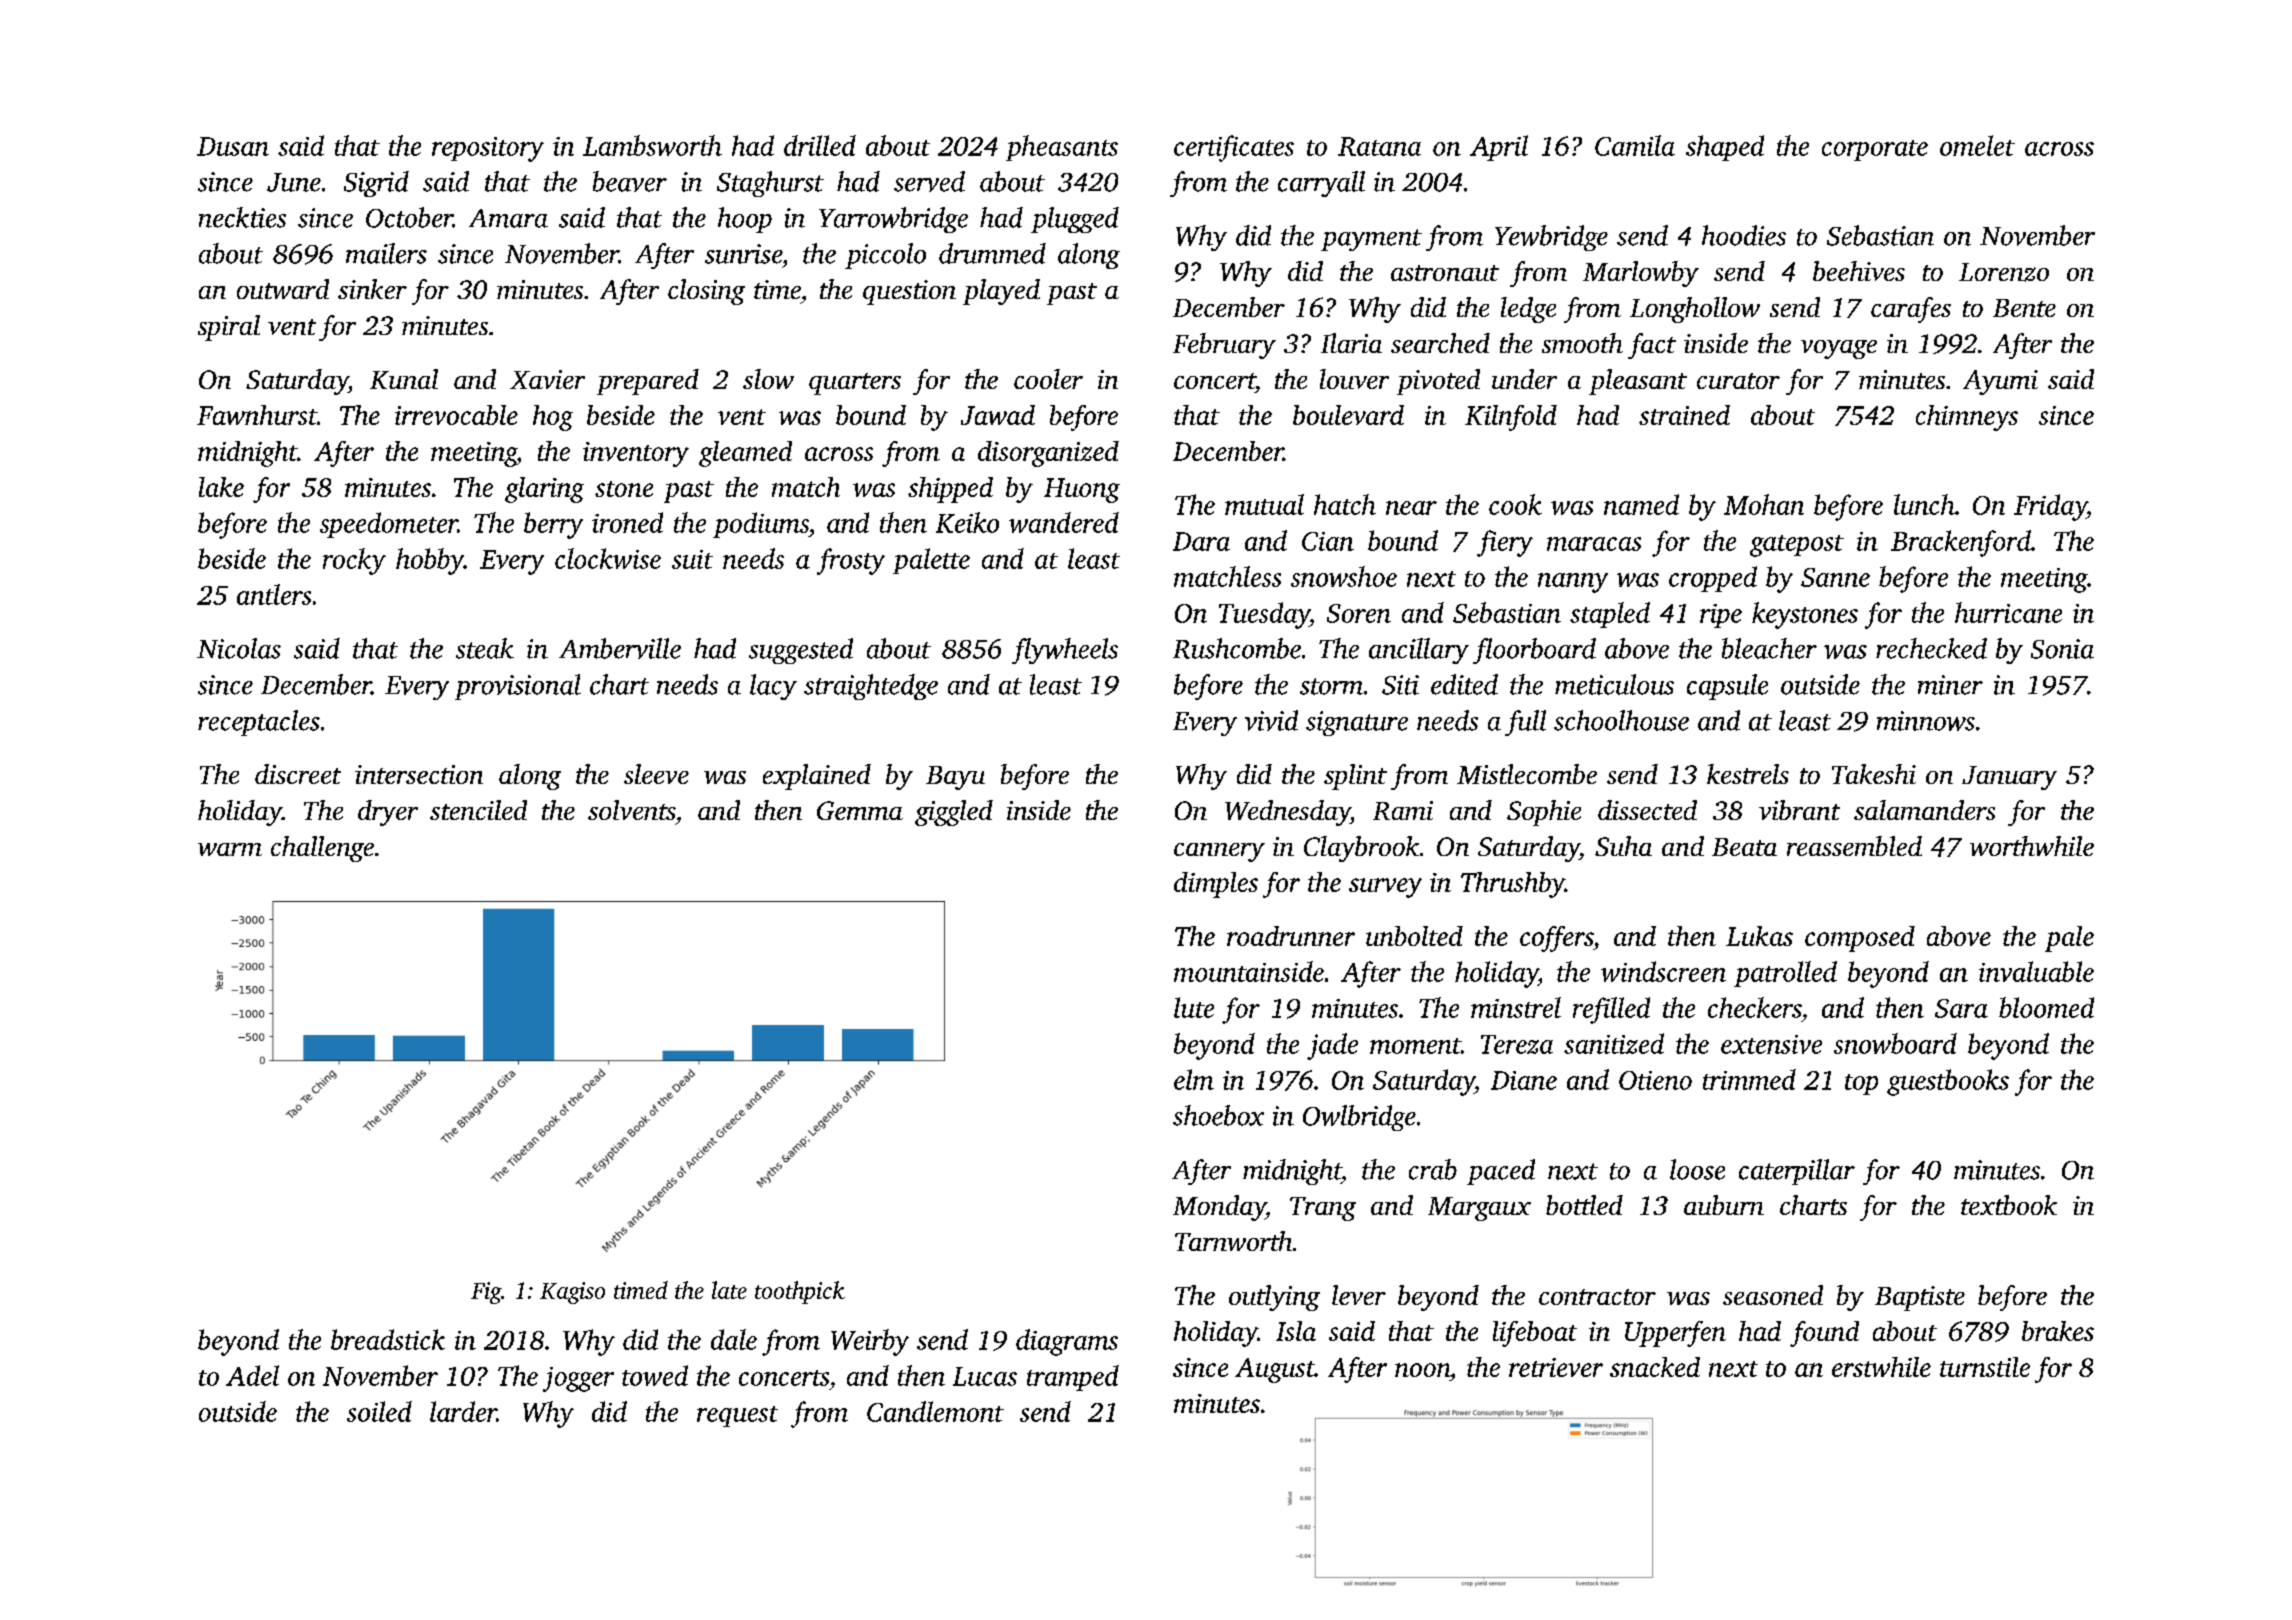 This page has width=2292, height=1620. Describe the element at coordinates (1264, 504) in the page. I see `mutual` at that location.
